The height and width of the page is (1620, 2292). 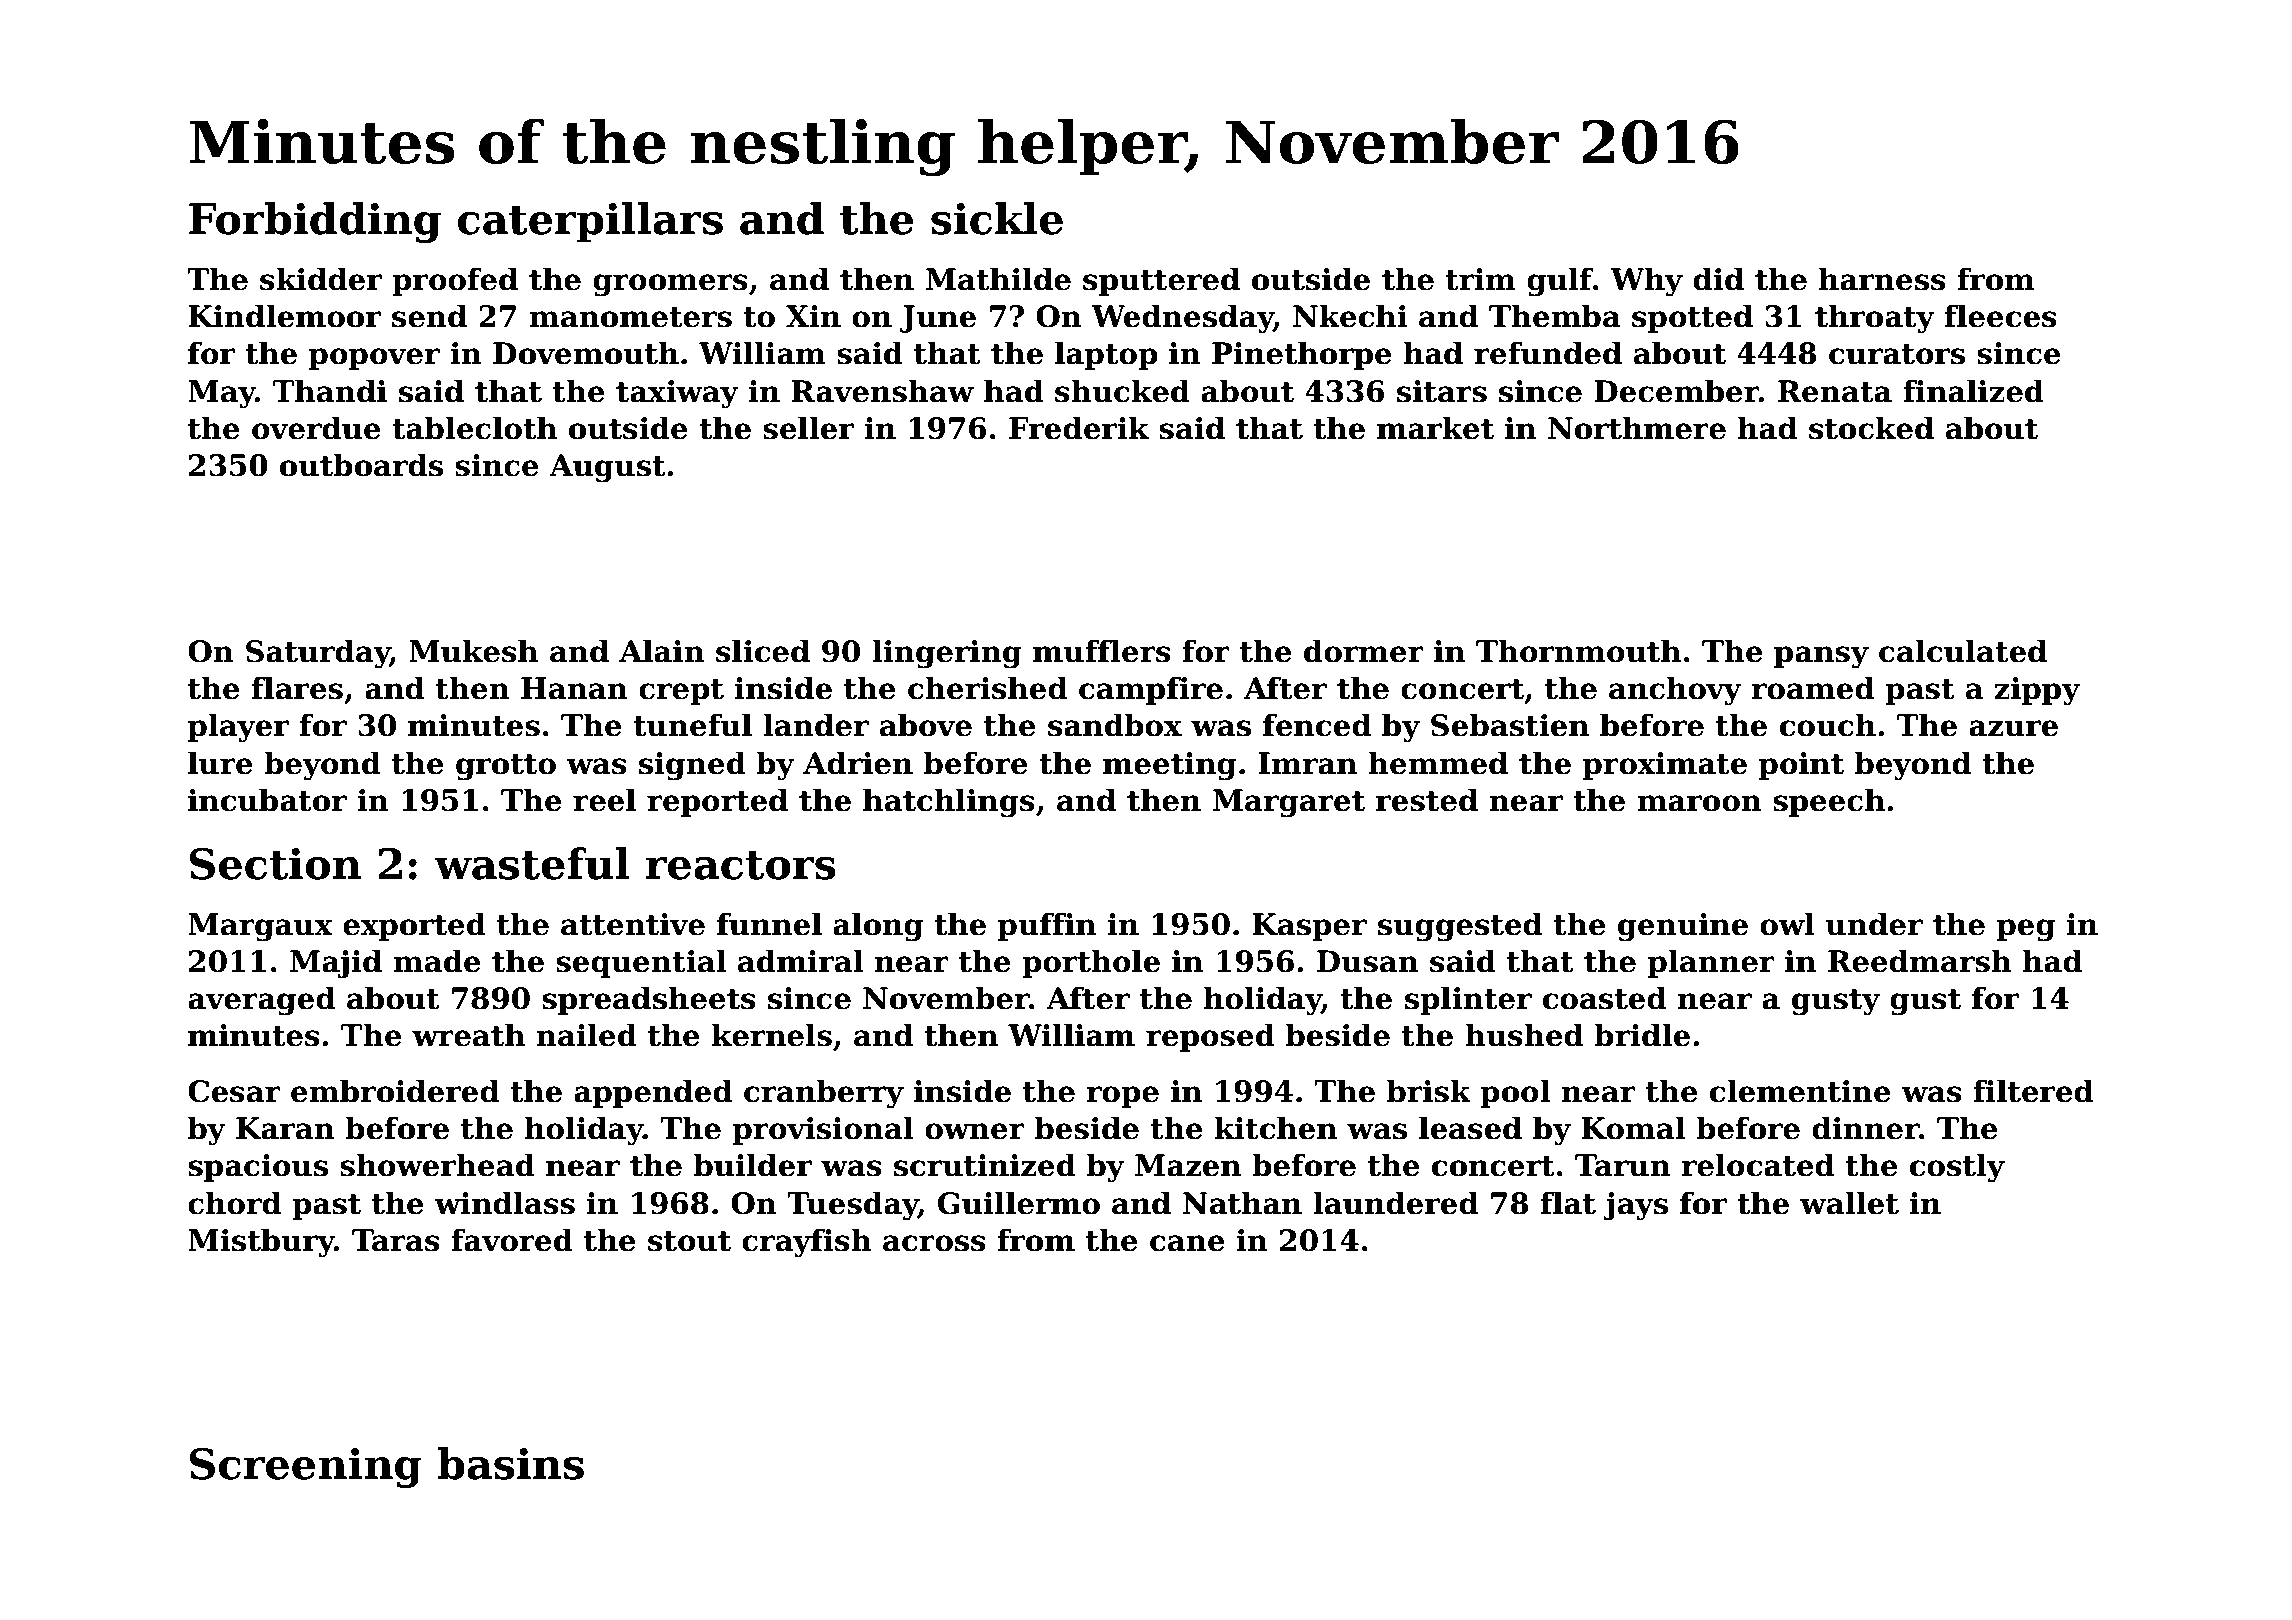 What do you see at coordinates (220, 763) in the page?
I see `lure` at bounding box center [220, 763].
